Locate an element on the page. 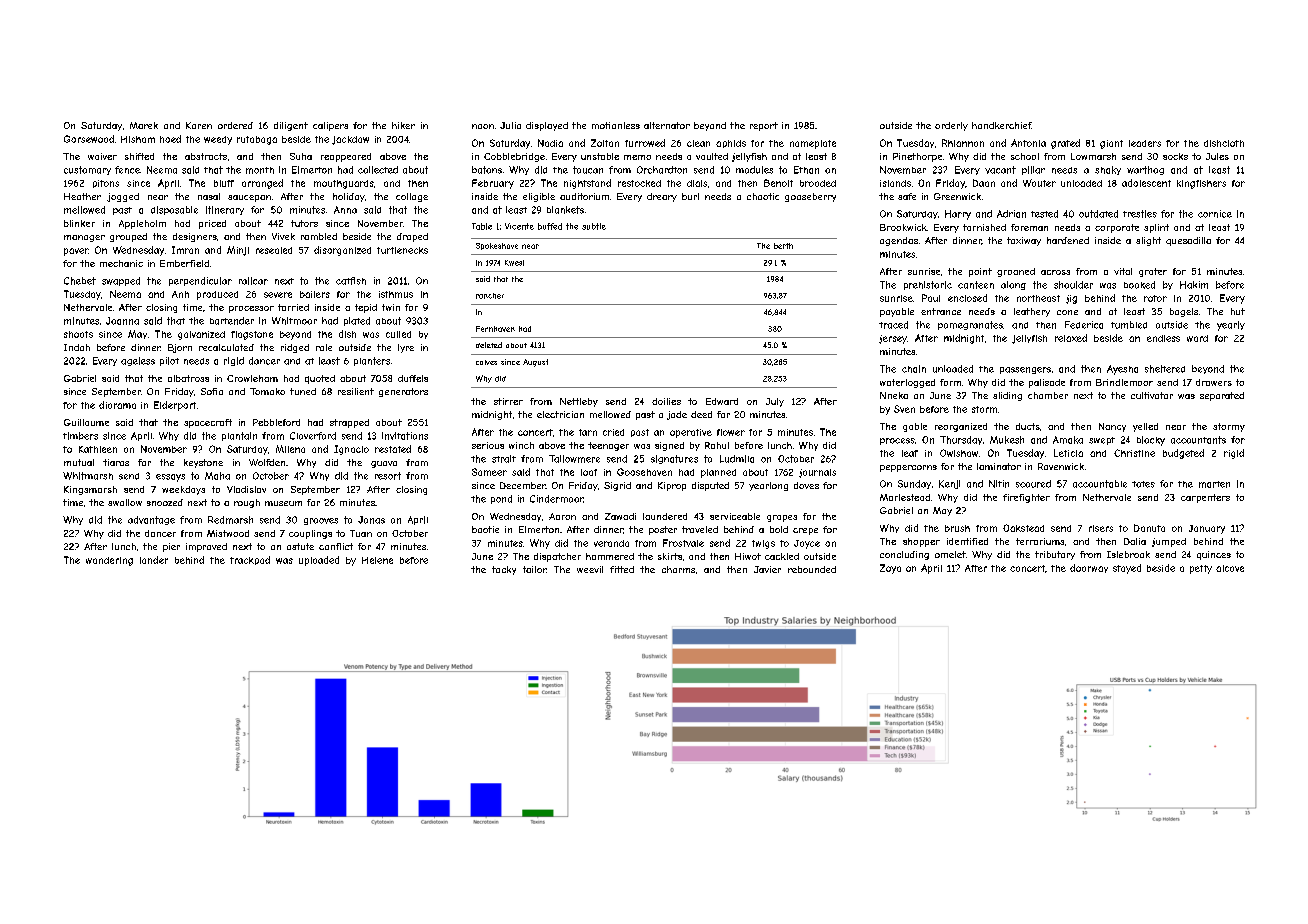 The image size is (1308, 924). weevil is located at coordinates (590, 569).
